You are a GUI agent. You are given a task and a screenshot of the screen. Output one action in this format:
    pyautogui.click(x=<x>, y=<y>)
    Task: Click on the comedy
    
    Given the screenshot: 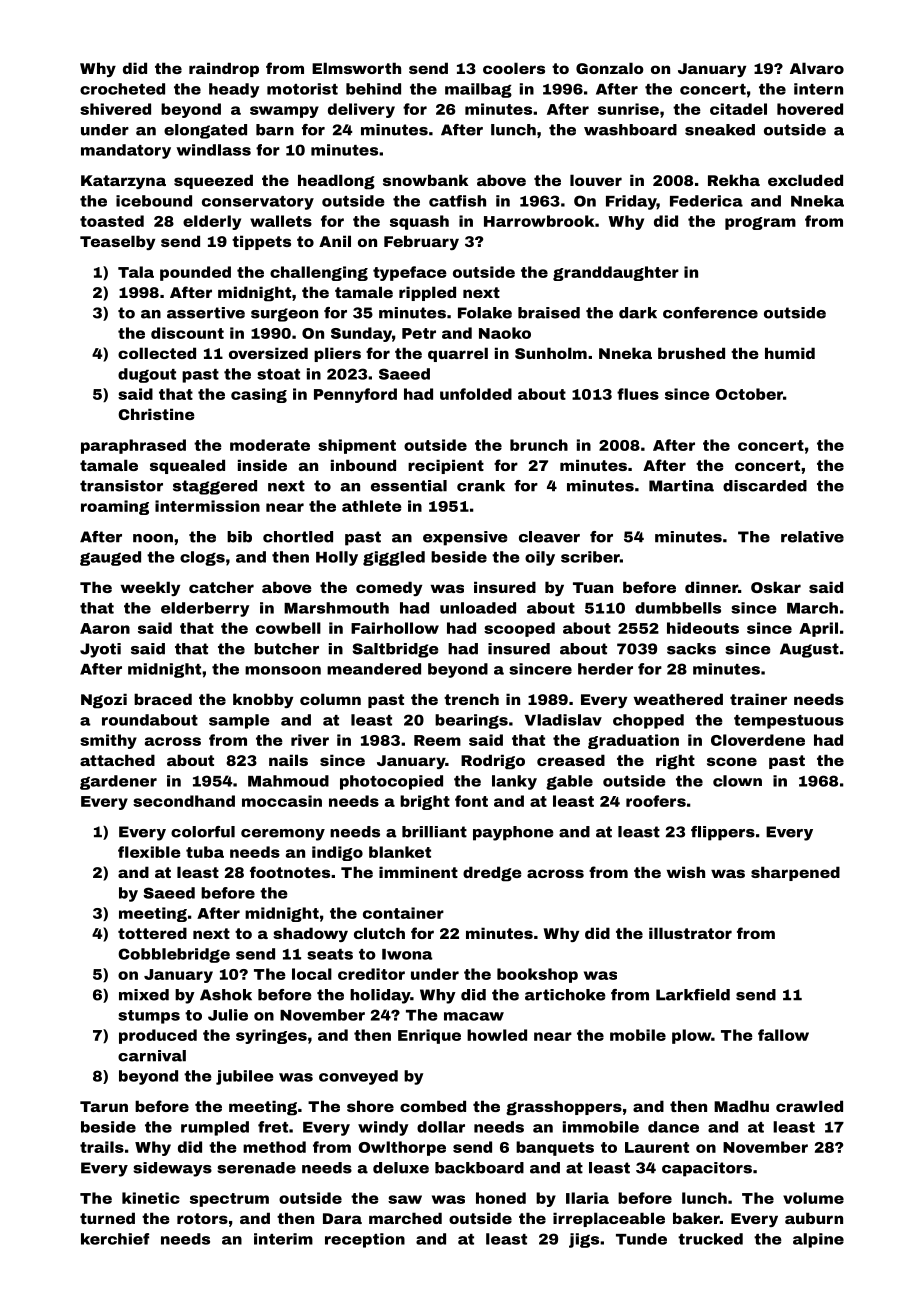 What is the action you would take?
    pyautogui.click(x=389, y=588)
